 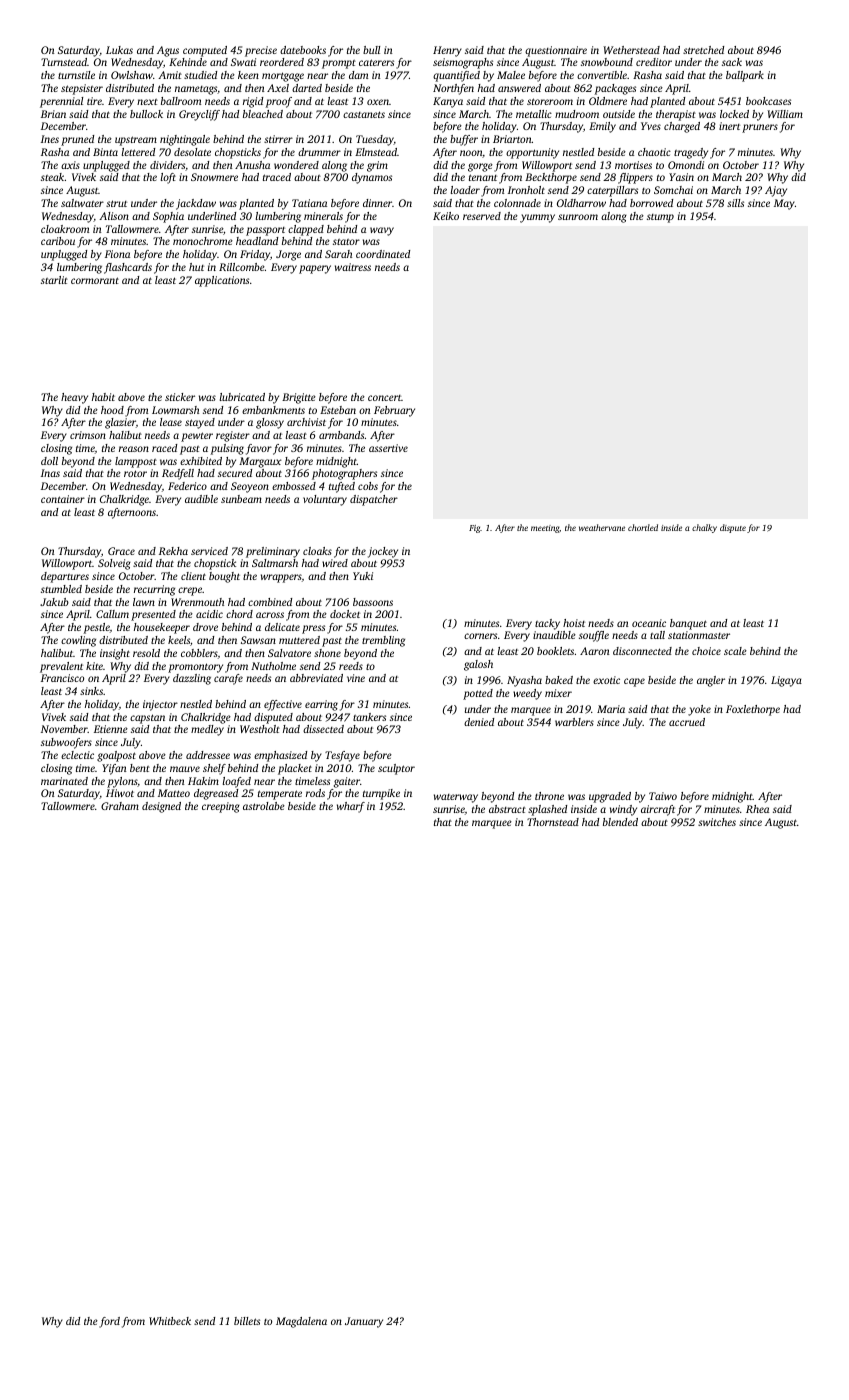 What do you see at coordinates (378, 102) in the screenshot?
I see `oxen` at bounding box center [378, 102].
